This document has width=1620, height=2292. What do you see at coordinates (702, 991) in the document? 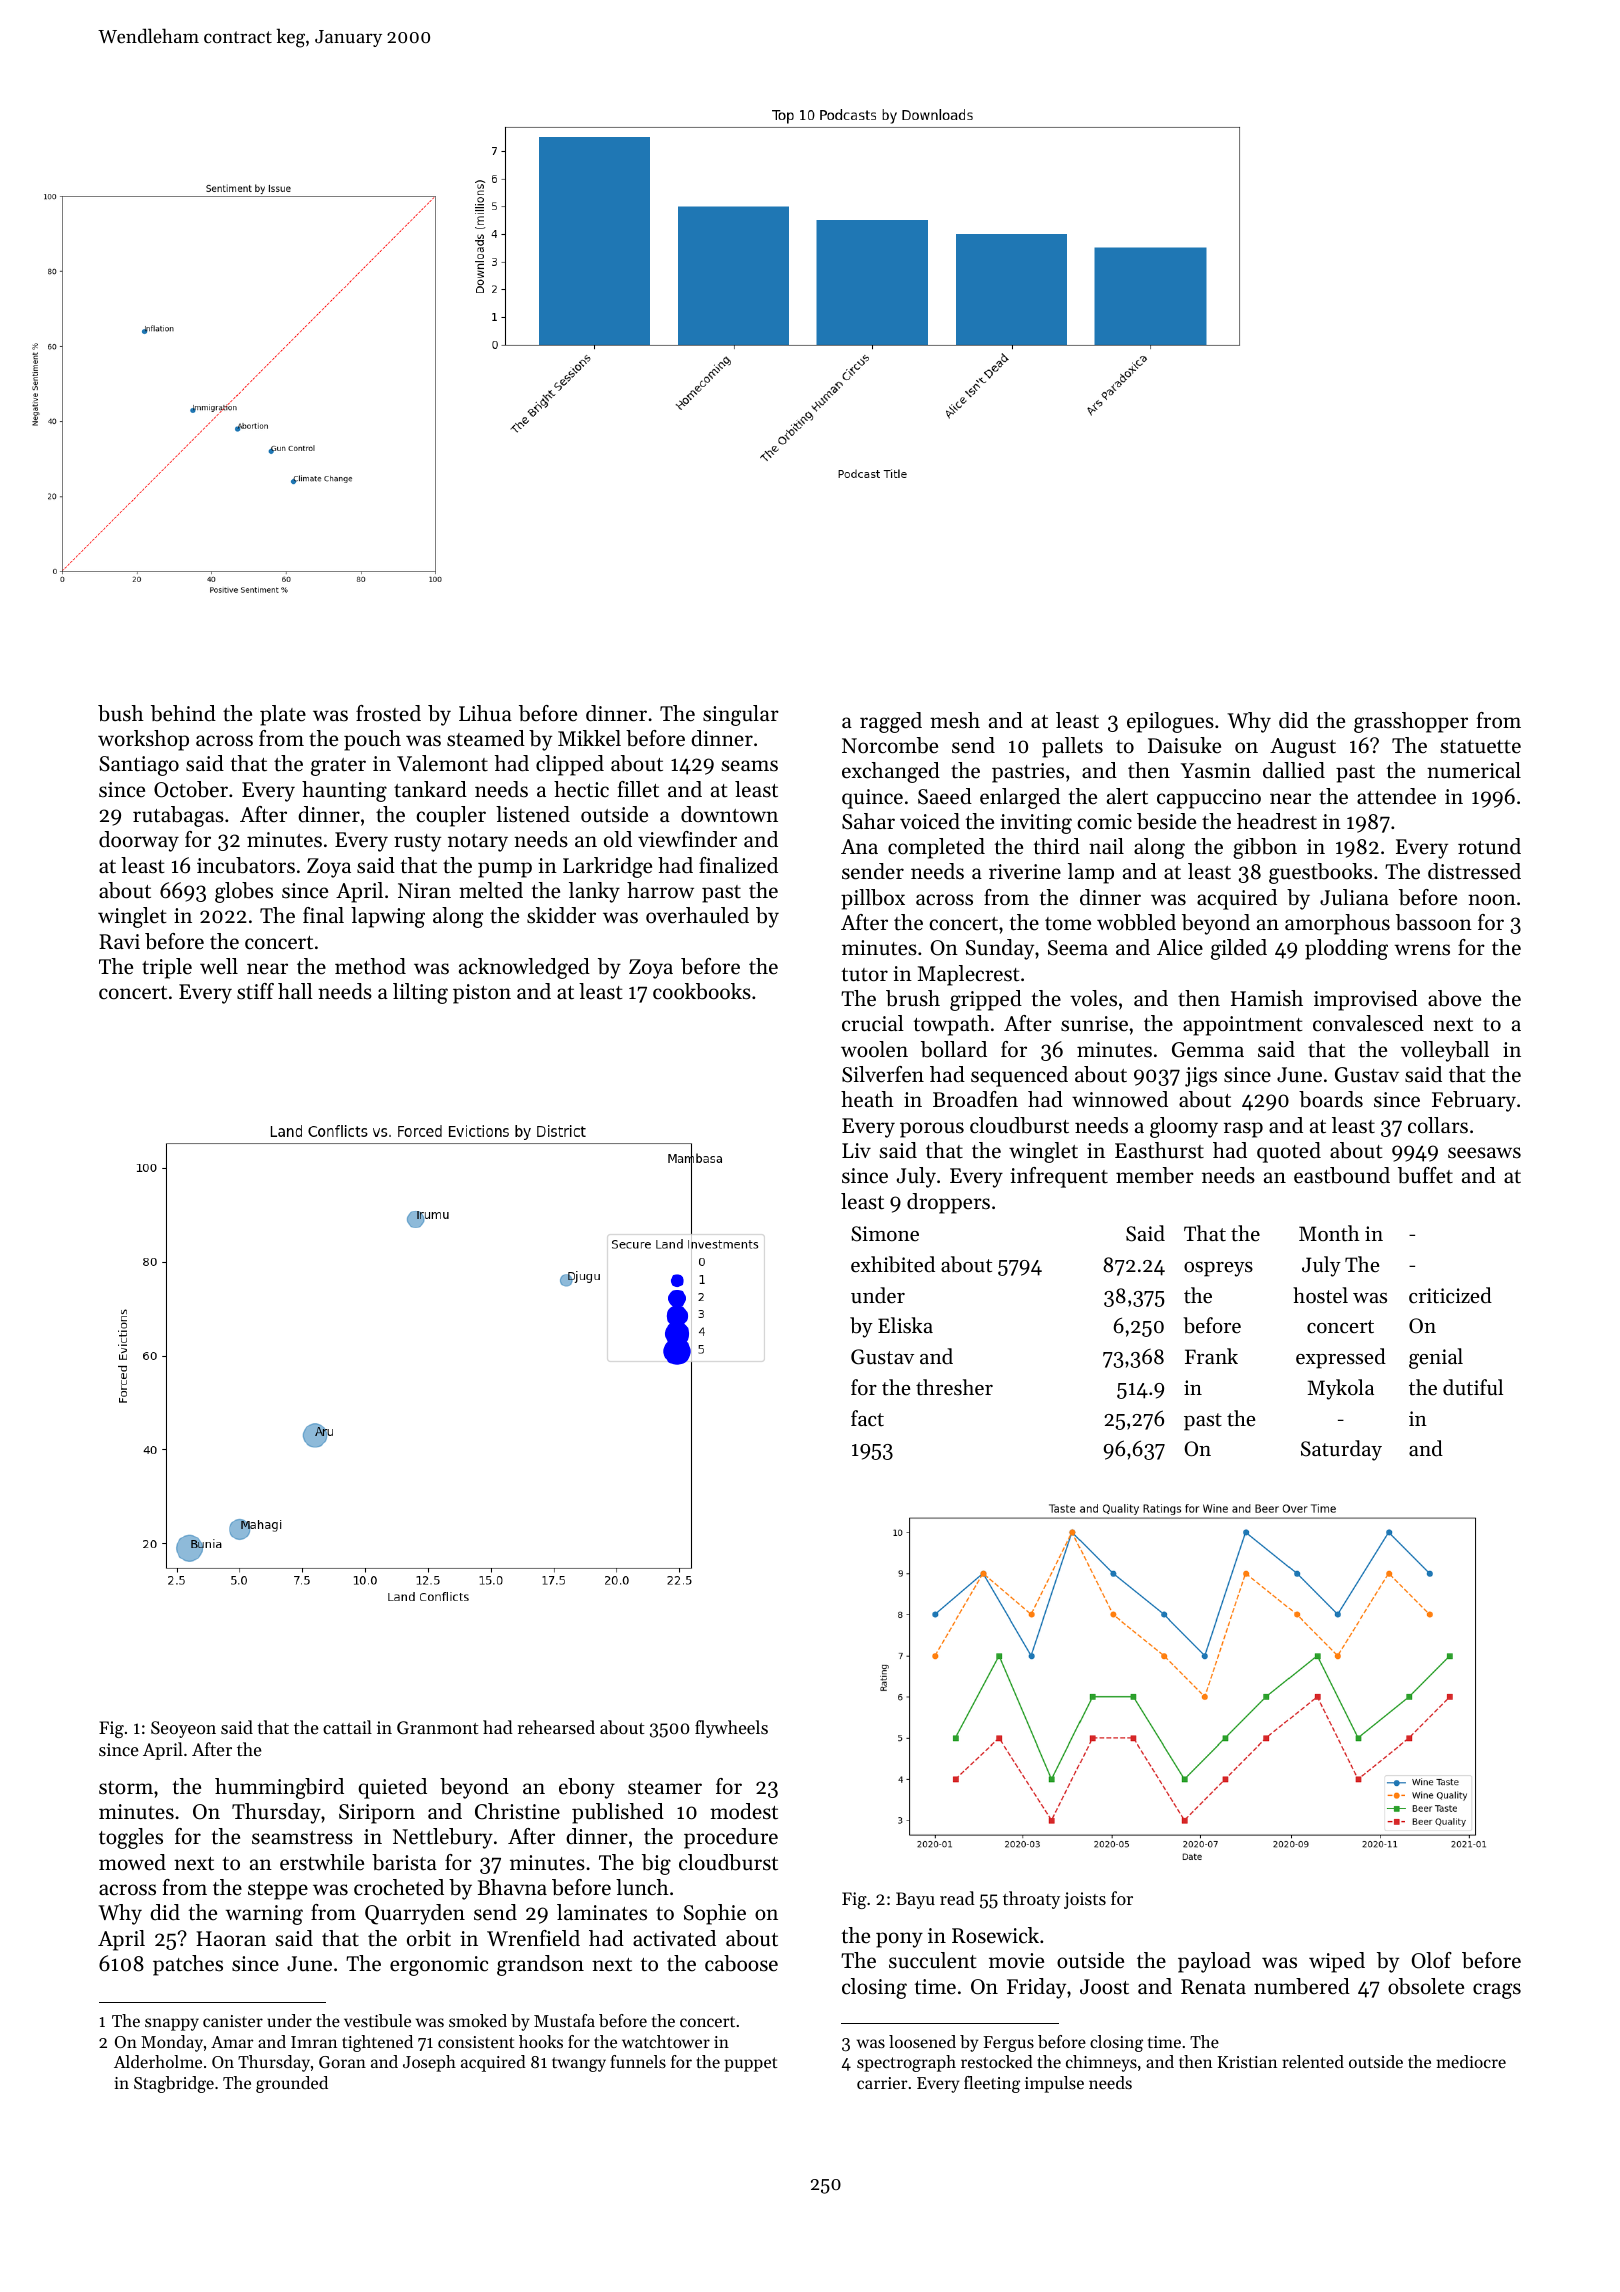
I see `cookbooks` at bounding box center [702, 991].
